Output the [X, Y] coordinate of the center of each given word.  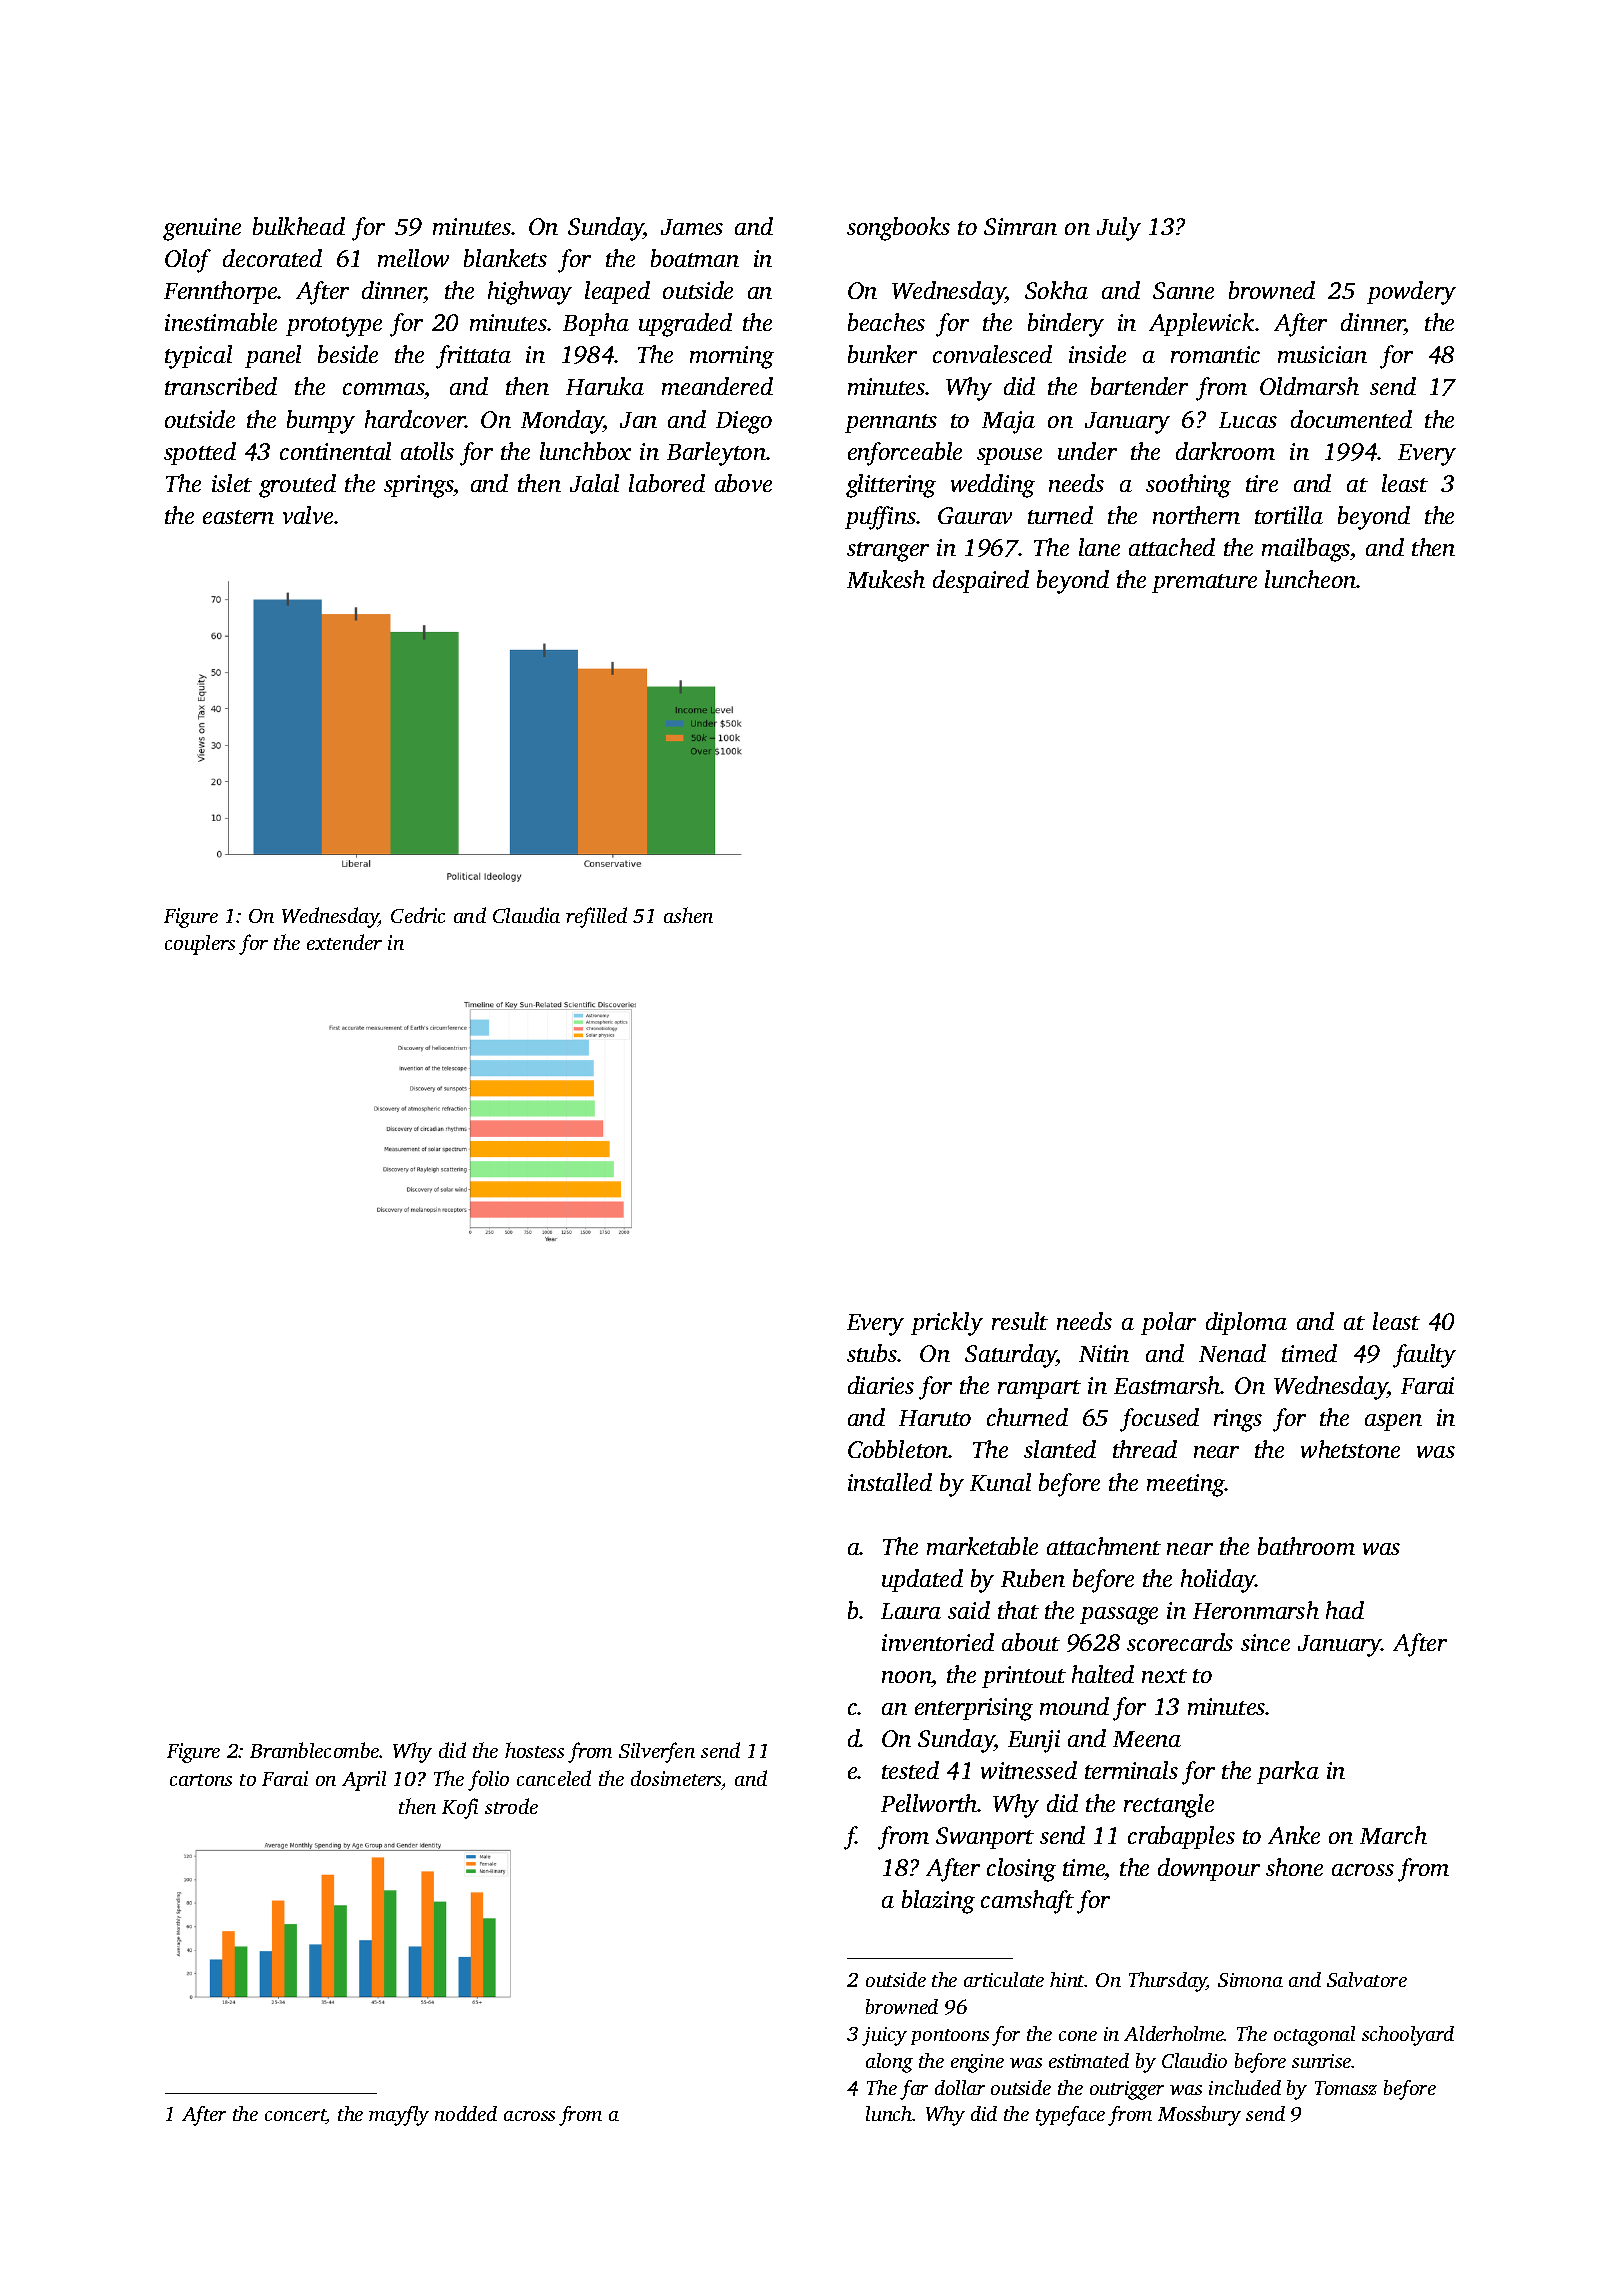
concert [295, 2116]
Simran [1020, 226]
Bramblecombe [315, 1750]
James [692, 227]
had [1345, 1610]
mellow [413, 258]
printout [1024, 1677]
